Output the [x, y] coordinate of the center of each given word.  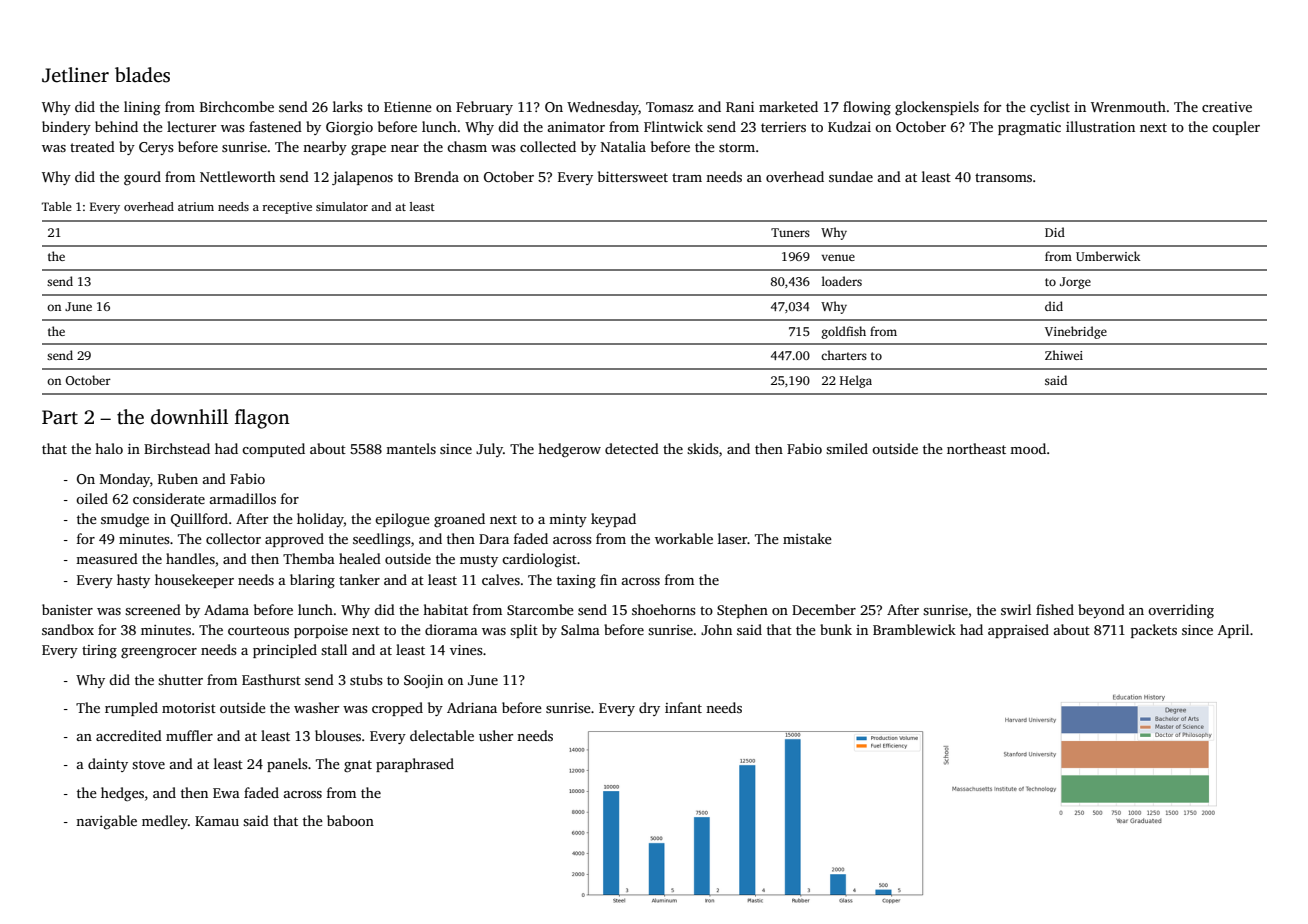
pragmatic [1029, 128]
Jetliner [75, 75]
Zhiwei [1064, 355]
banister [67, 609]
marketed [788, 106]
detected [632, 448]
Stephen [742, 611]
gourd [142, 178]
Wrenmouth [1128, 106]
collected [548, 146]
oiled [92, 498]
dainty [108, 765]
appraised [1018, 631]
